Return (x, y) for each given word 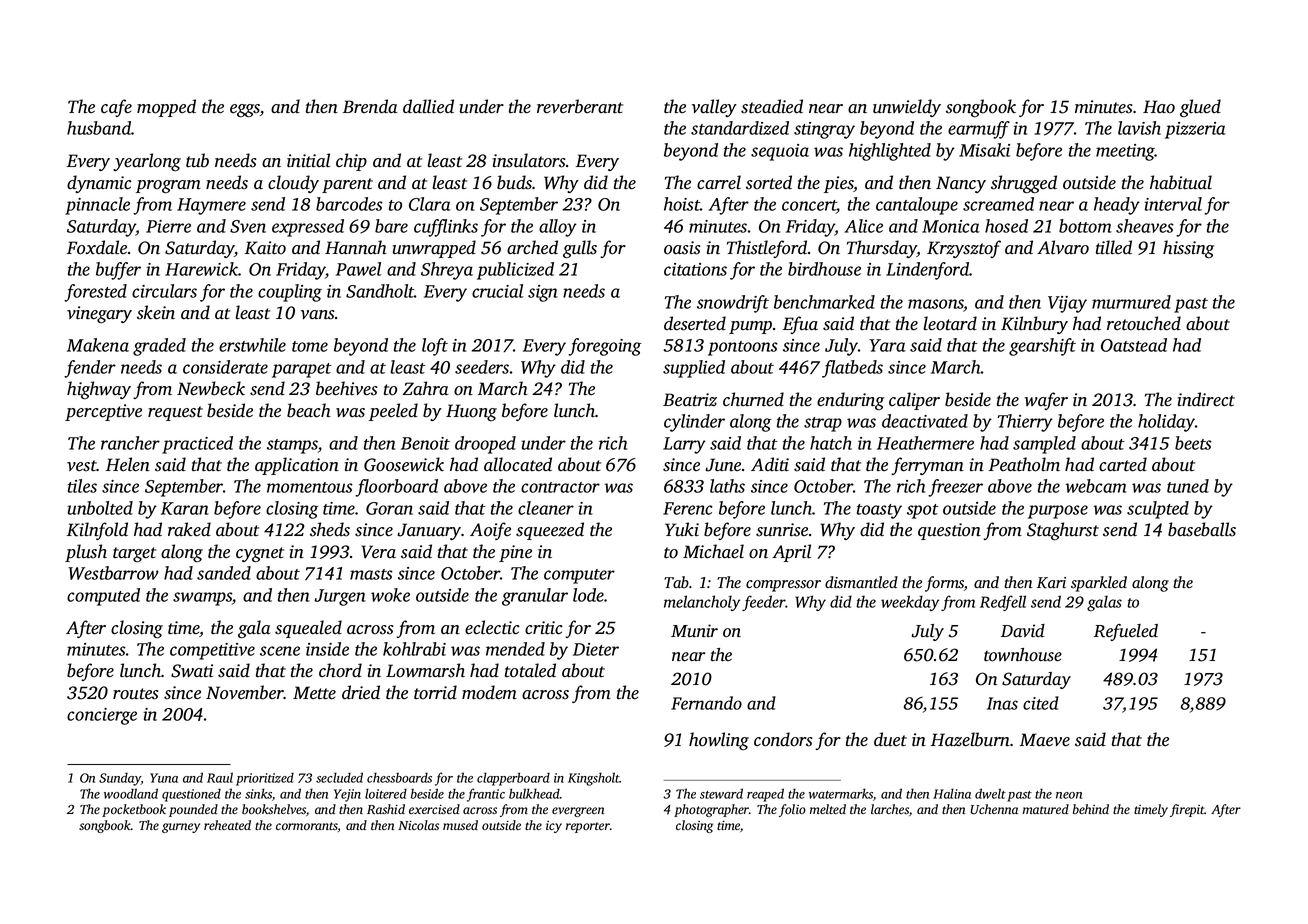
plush (86, 553)
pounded (193, 810)
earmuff (979, 130)
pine (515, 553)
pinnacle (97, 206)
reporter (588, 827)
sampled (1044, 445)
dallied (428, 106)
